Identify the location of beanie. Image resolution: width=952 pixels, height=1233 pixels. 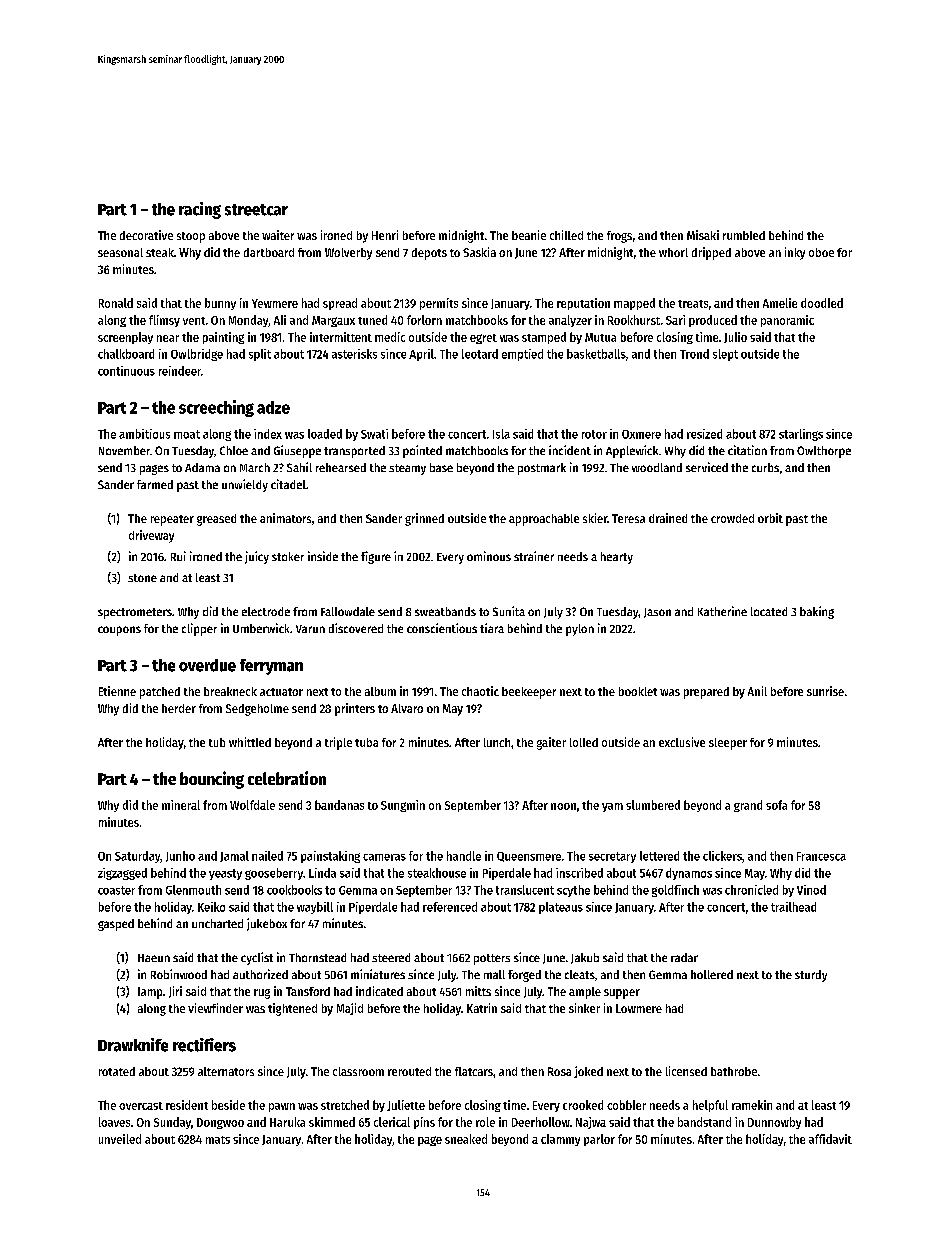
(529, 235).
